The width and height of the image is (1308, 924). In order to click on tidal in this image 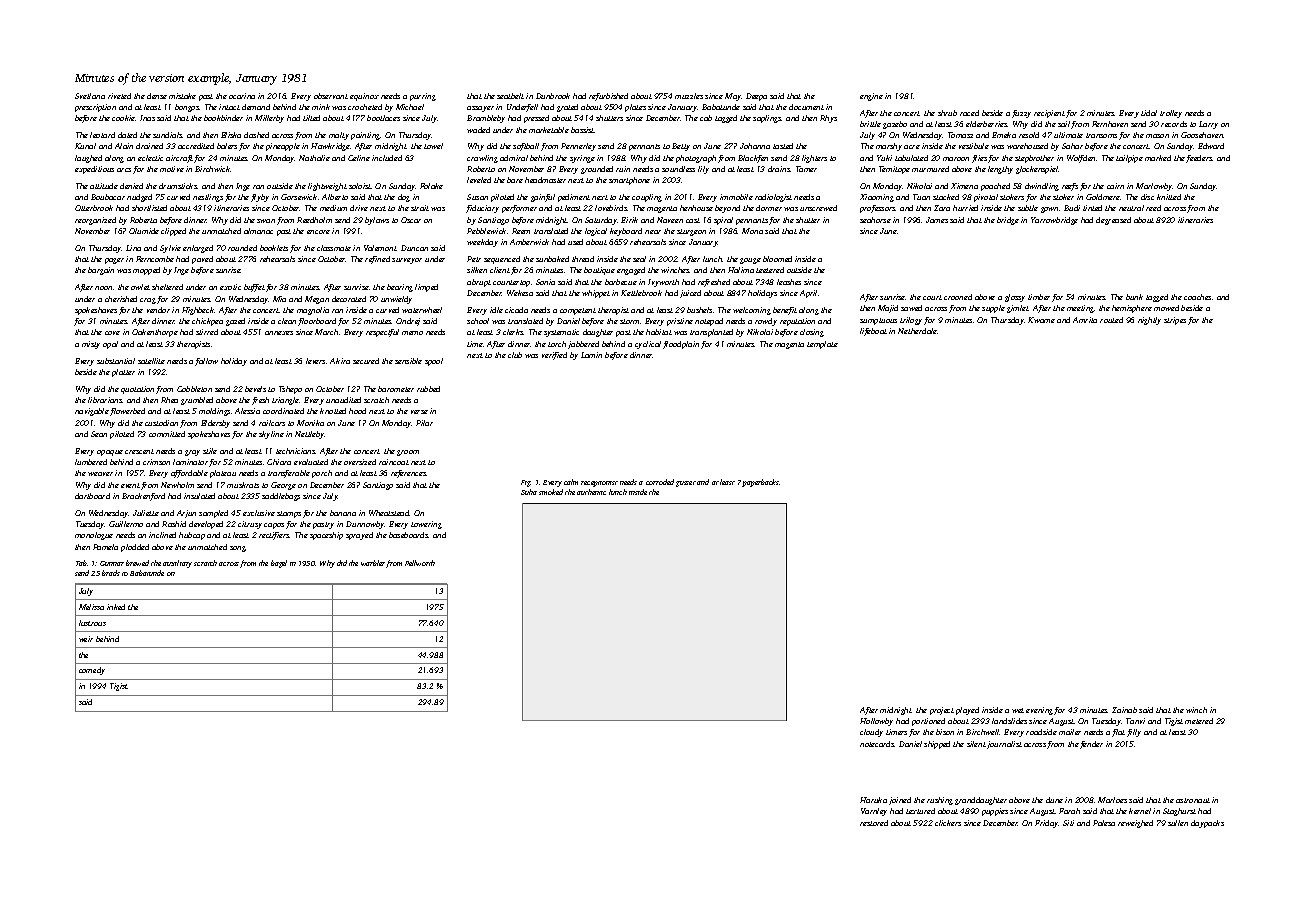, I will do `click(1149, 113)`.
